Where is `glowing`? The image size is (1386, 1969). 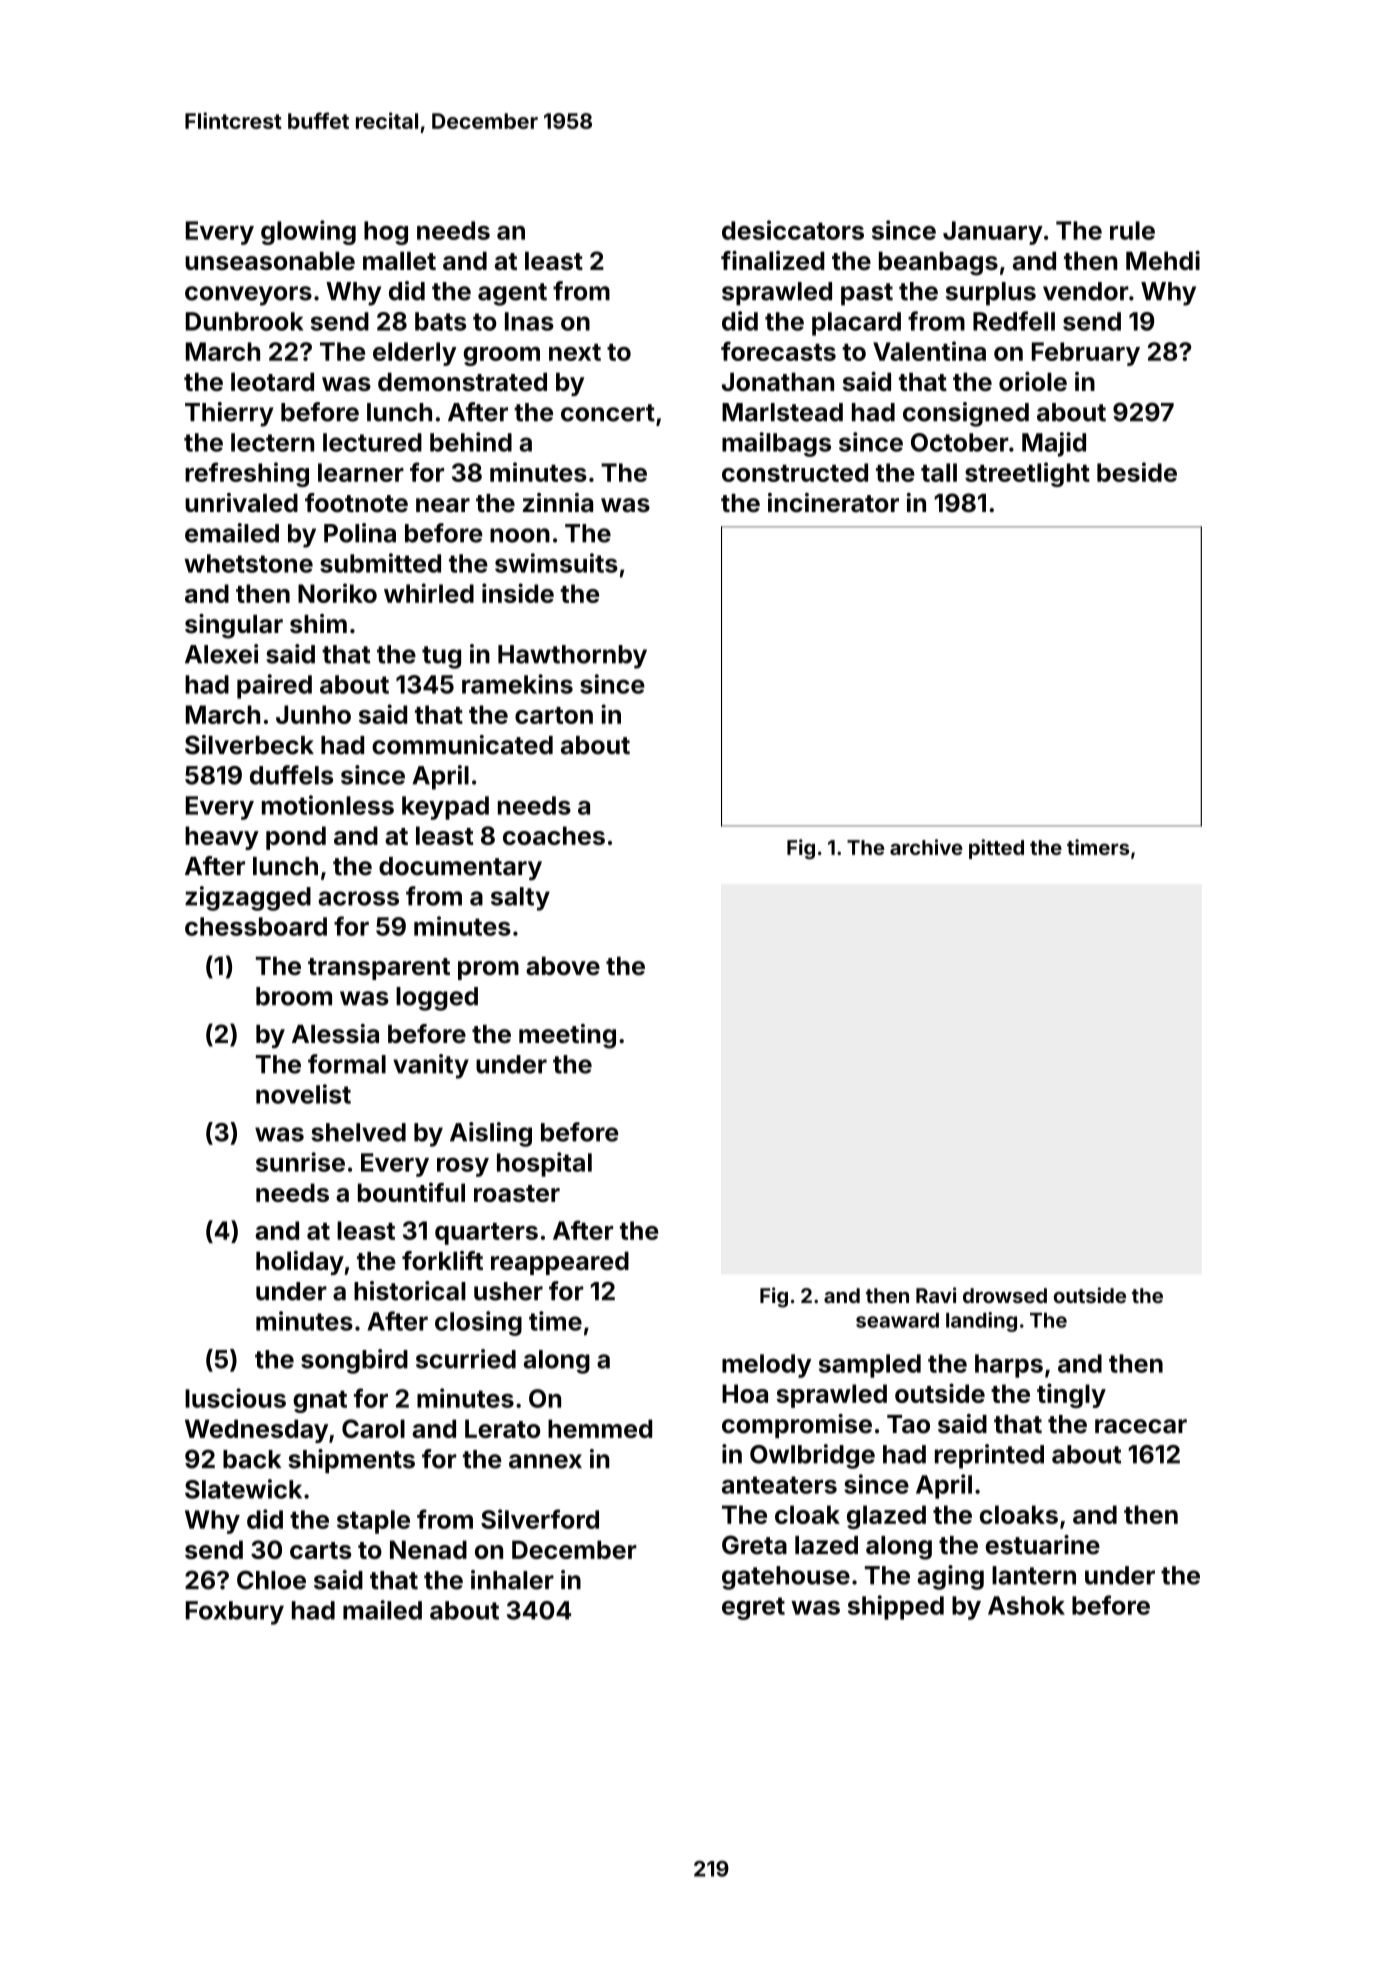 glowing is located at coordinates (308, 232).
